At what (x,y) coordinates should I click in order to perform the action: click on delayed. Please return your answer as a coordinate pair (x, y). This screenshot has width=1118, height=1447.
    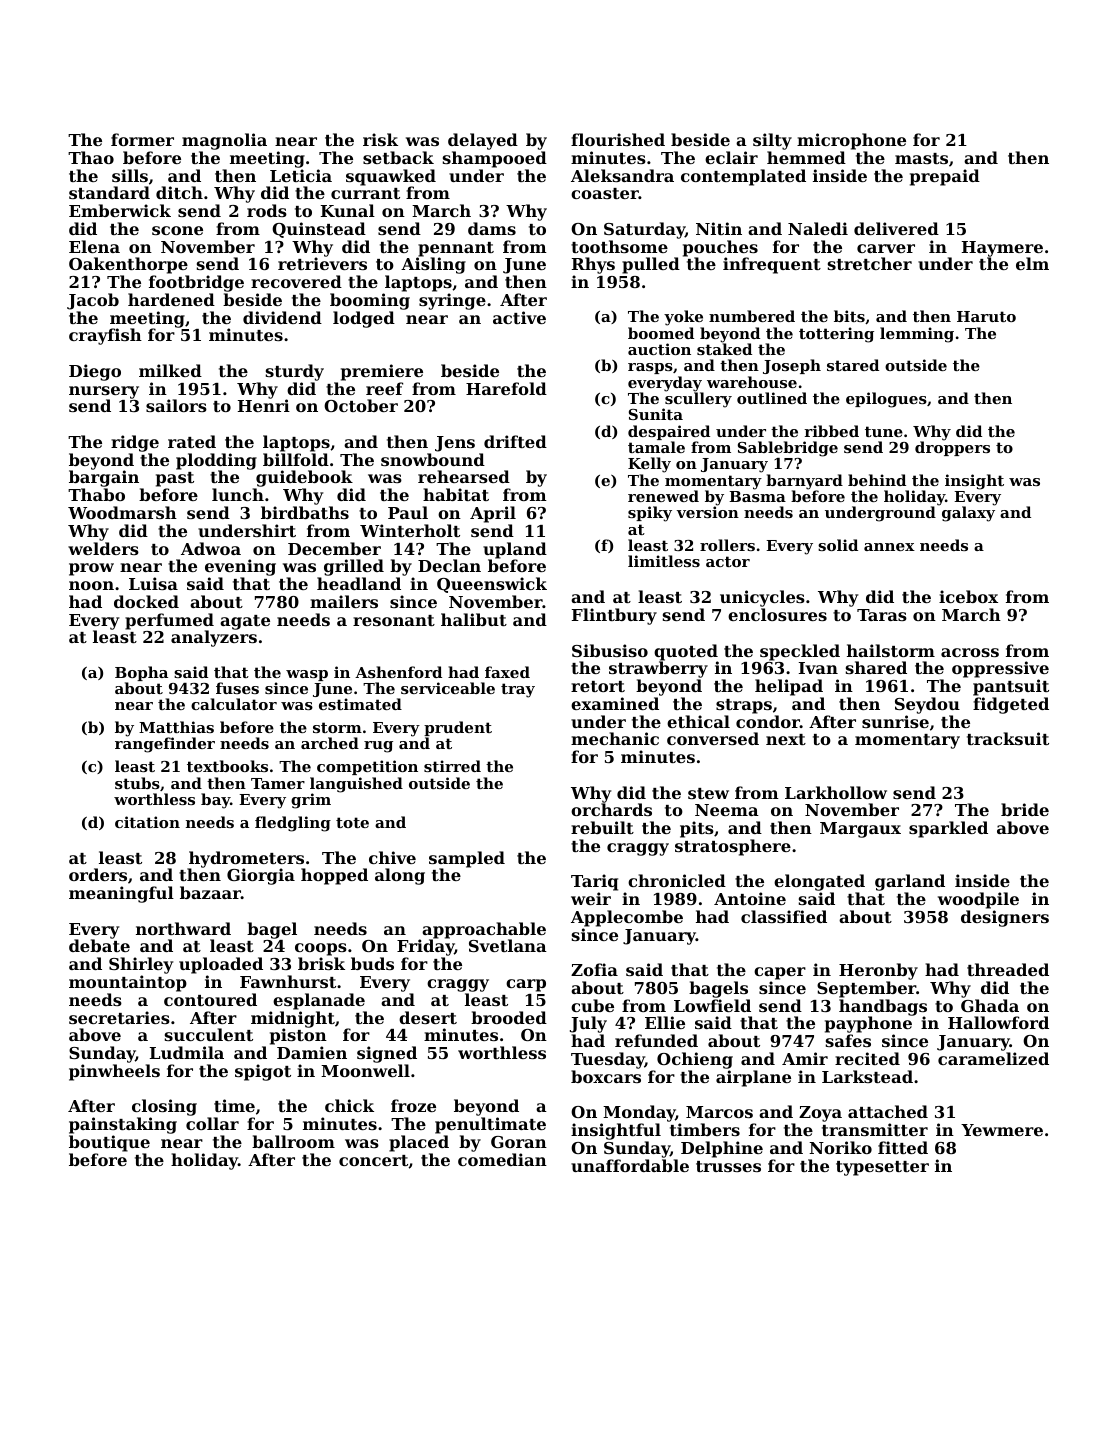
    Looking at the image, I should click on (483, 141).
